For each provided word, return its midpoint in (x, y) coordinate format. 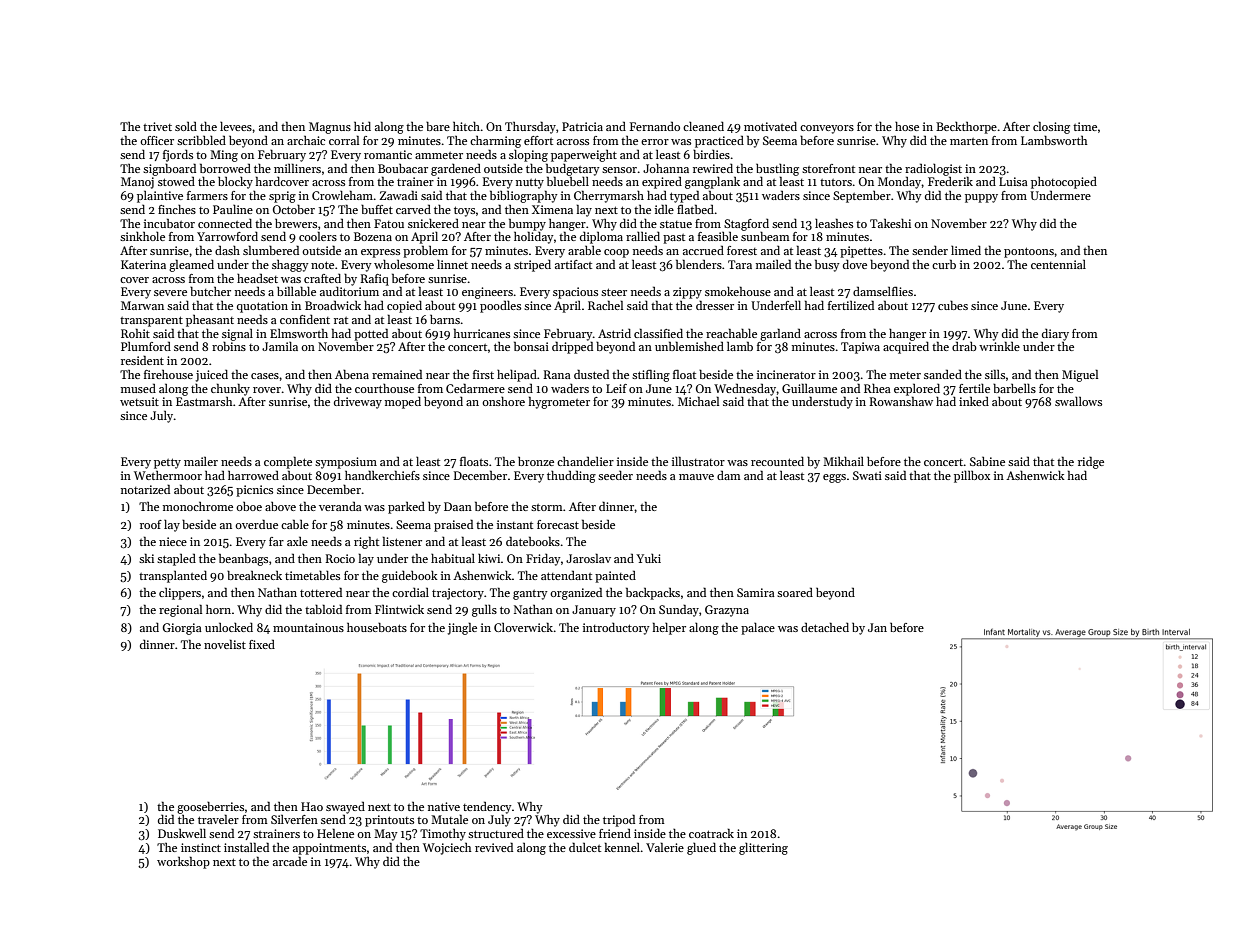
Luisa (1013, 181)
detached (825, 627)
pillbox (972, 476)
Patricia (582, 126)
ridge (1091, 462)
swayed (345, 807)
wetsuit (139, 401)
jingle (462, 628)
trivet (157, 126)
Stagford (746, 225)
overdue (256, 524)
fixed (262, 644)
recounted (777, 461)
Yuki (648, 558)
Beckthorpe (966, 127)
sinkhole (142, 236)
